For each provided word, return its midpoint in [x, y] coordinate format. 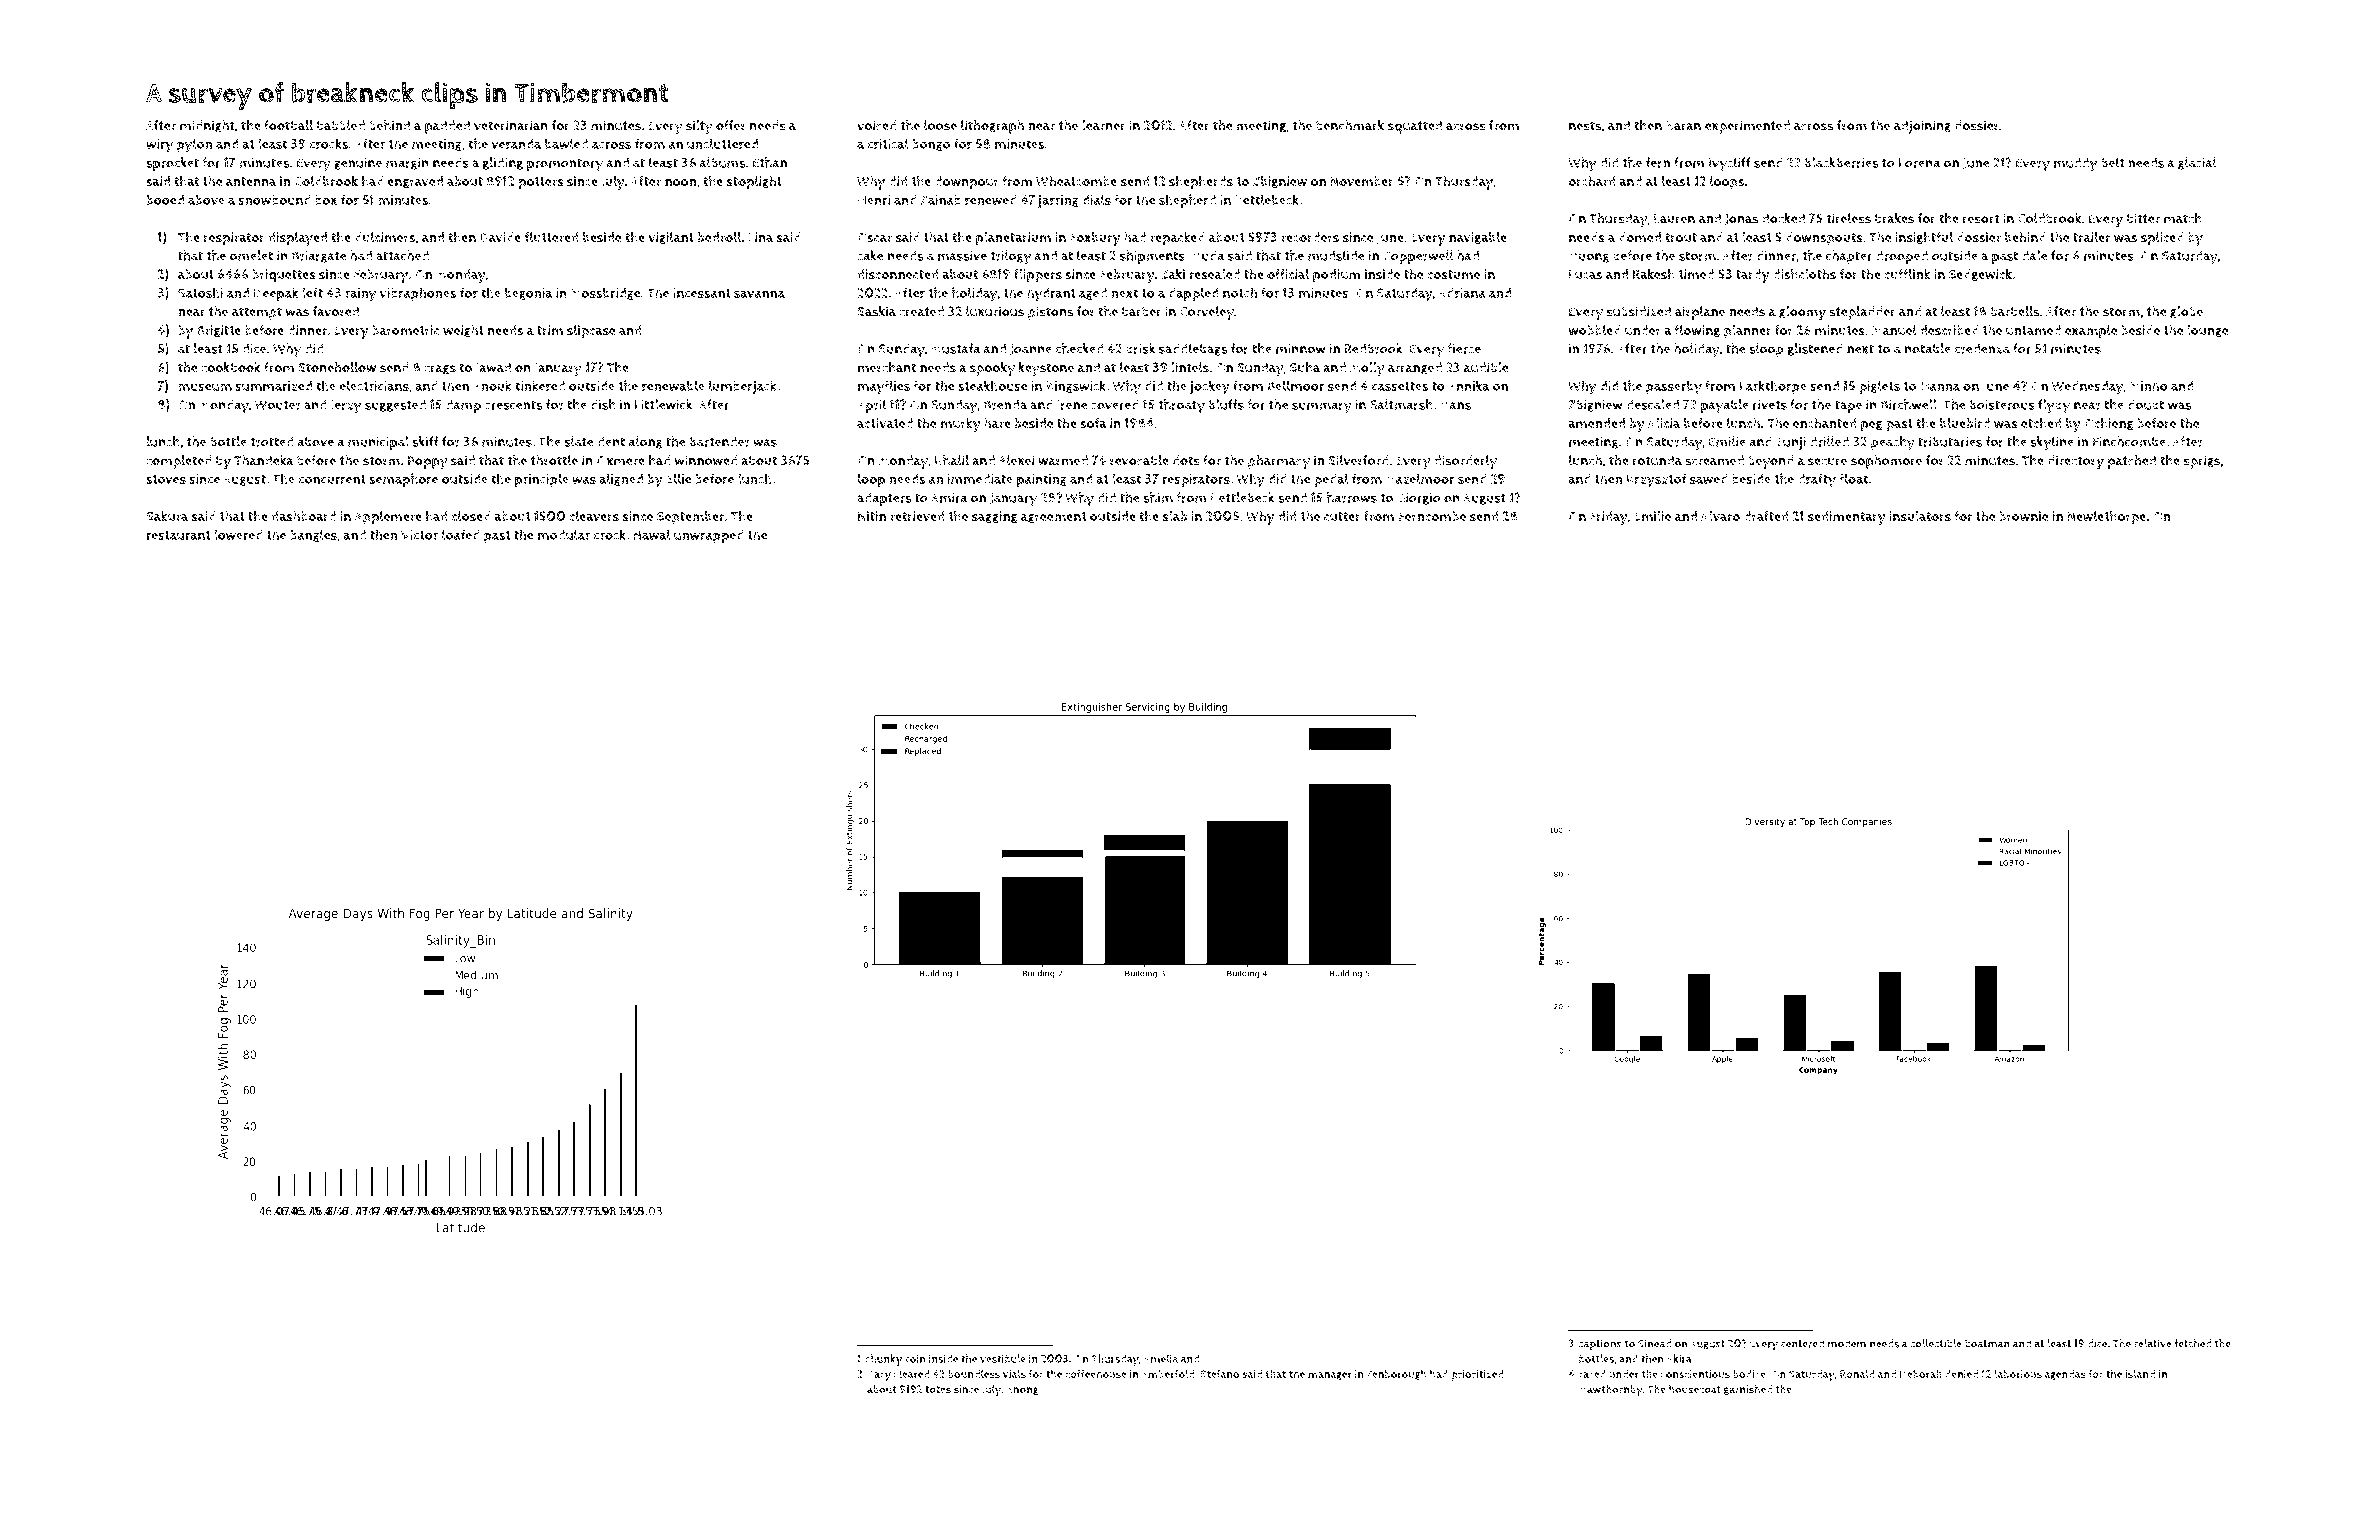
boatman [1987, 1343]
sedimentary [1847, 518]
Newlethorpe [2106, 517]
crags [440, 370]
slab [1175, 516]
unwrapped [709, 536]
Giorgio [1419, 498]
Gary [879, 1375]
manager [1330, 1376]
